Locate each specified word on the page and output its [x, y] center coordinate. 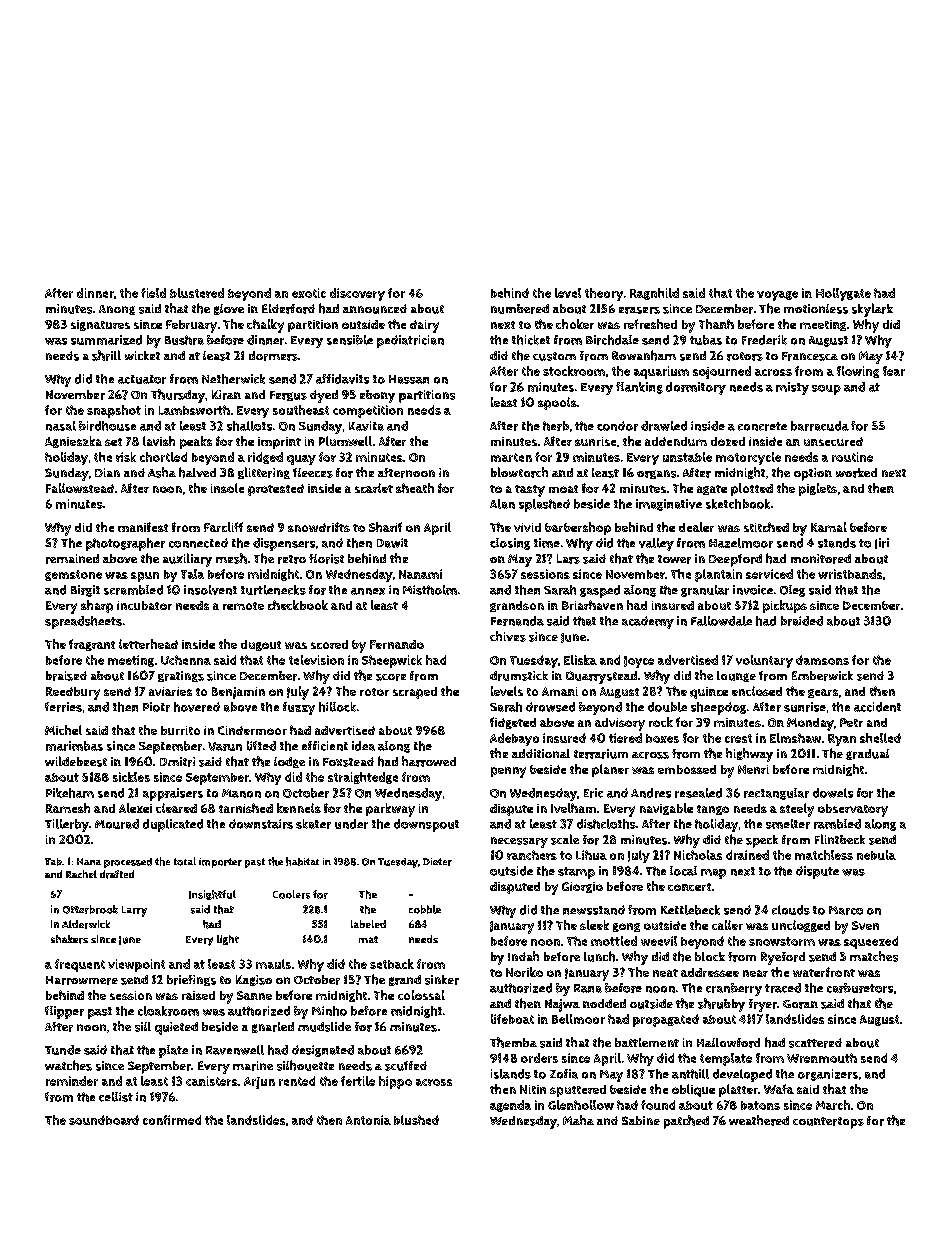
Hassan [409, 379]
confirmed [172, 1120]
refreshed [650, 324]
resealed [698, 793]
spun [145, 577]
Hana [89, 861]
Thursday [178, 396]
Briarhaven [592, 605]
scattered [815, 1043]
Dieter [437, 862]
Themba [513, 1042]
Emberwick [822, 676]
